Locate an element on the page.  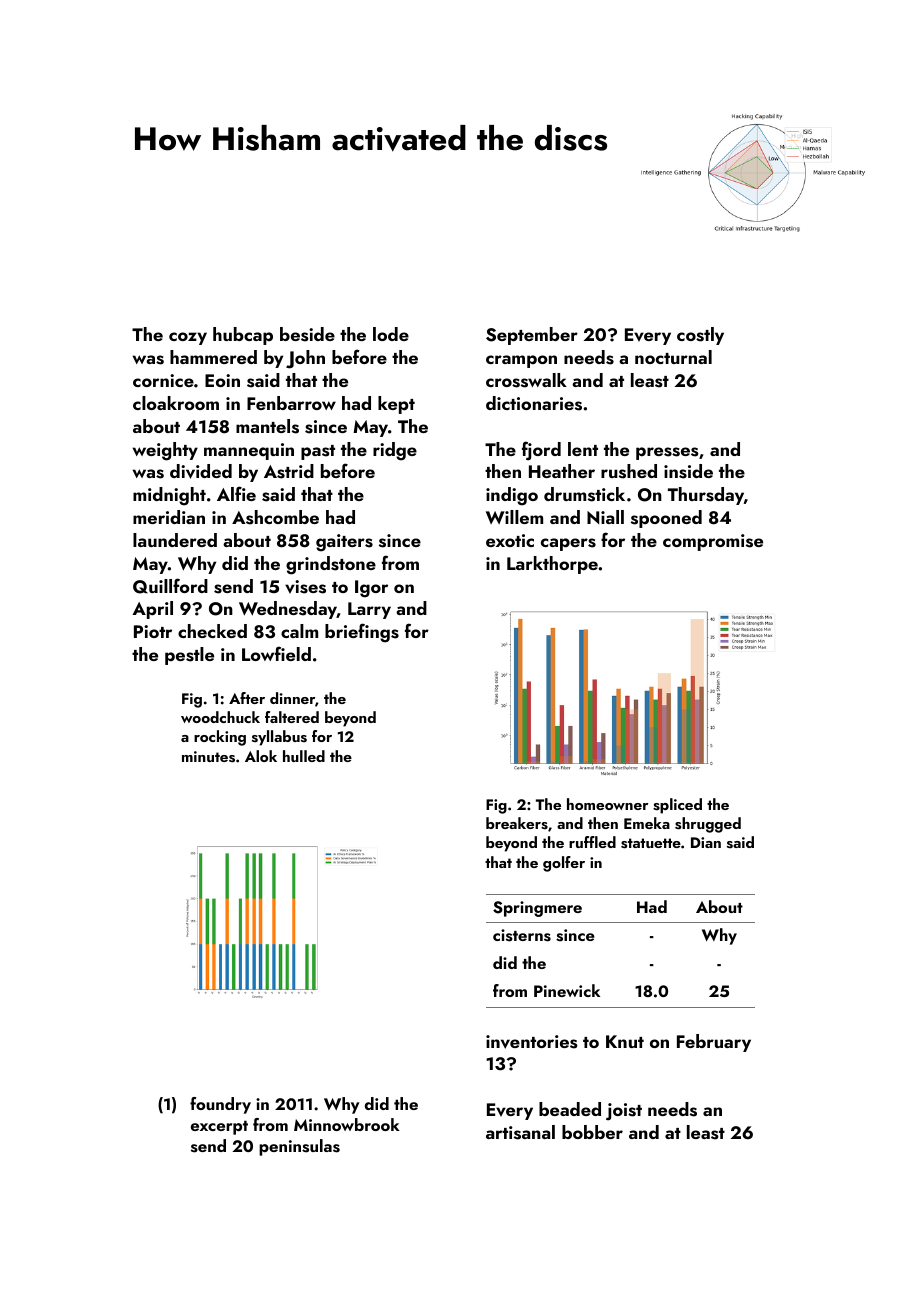
excerpt is located at coordinates (219, 1127).
